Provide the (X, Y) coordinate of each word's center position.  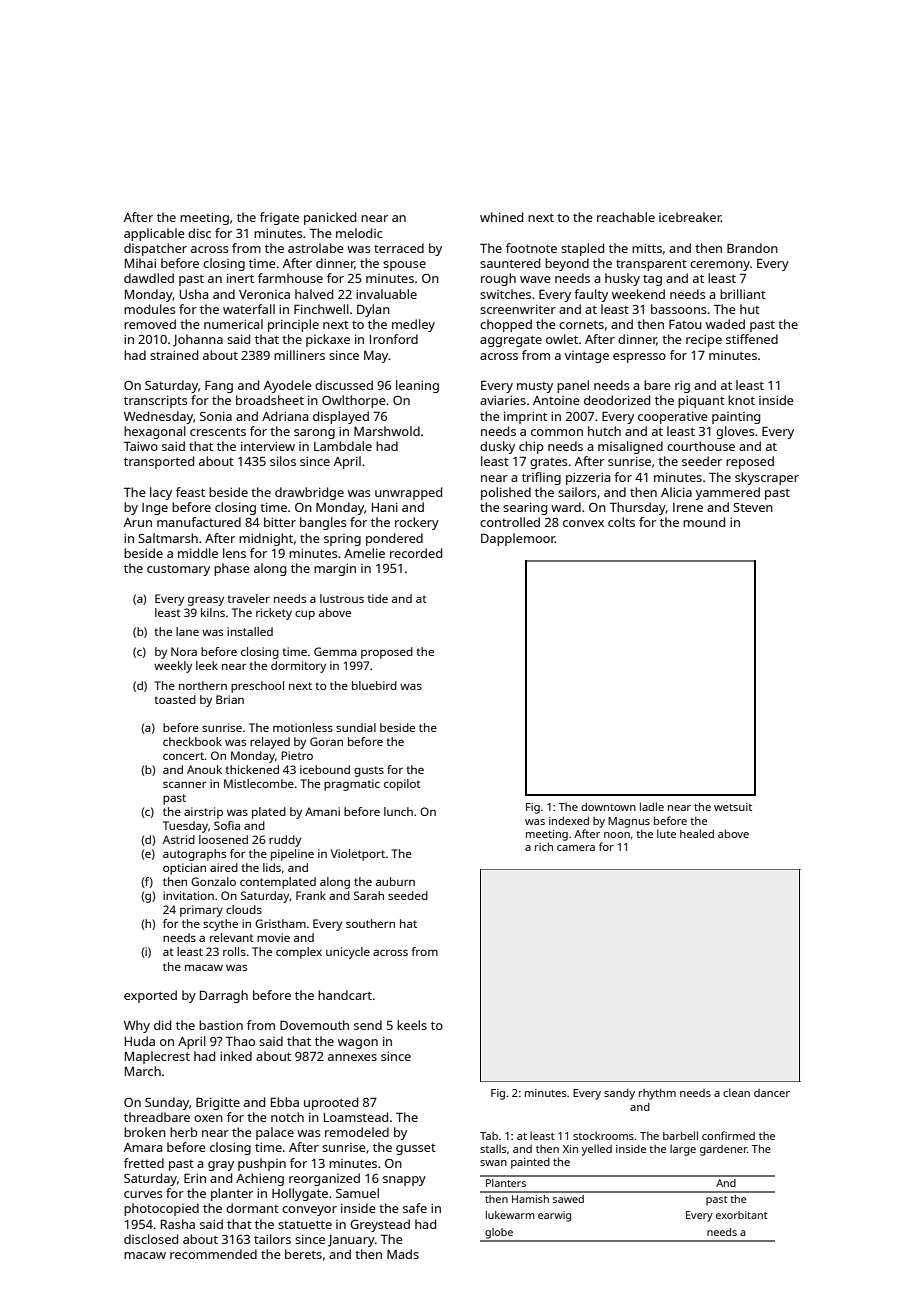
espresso (639, 358)
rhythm (657, 1094)
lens (234, 553)
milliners (299, 355)
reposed (750, 462)
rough (498, 279)
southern (370, 923)
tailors (272, 1239)
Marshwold (387, 431)
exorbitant (742, 1215)
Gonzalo (213, 881)
